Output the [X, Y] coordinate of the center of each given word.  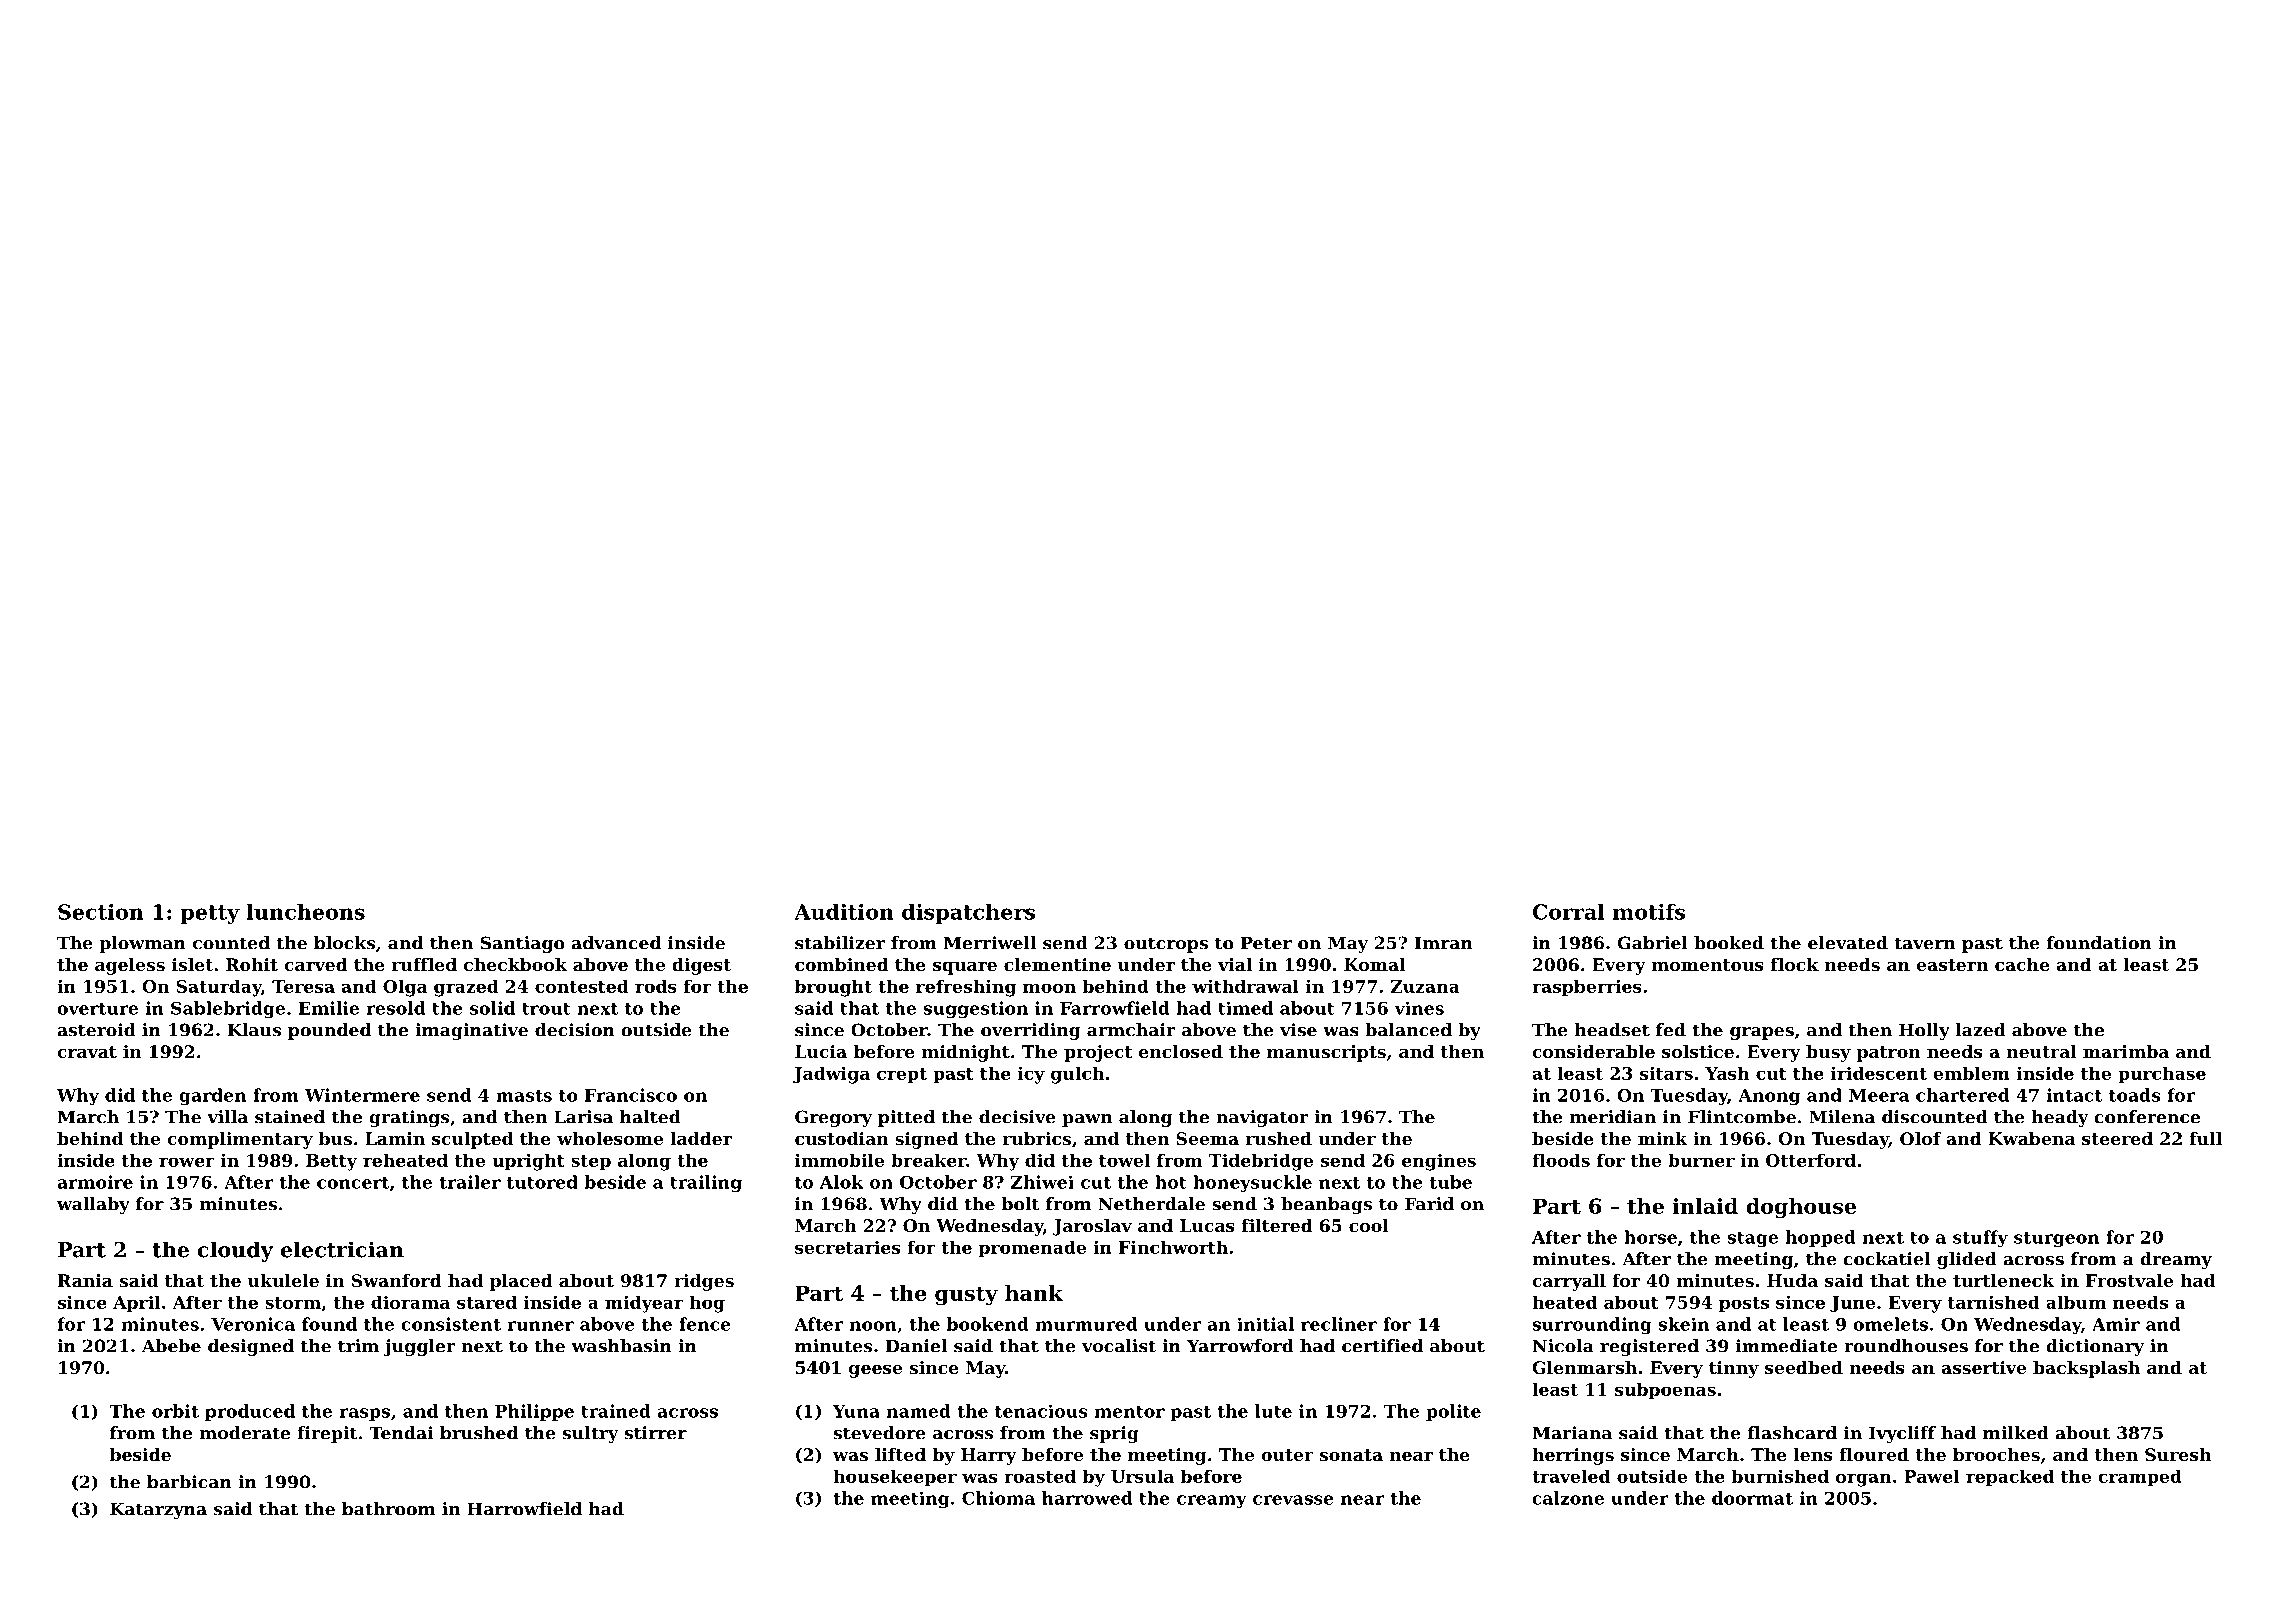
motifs [1649, 912]
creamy [1212, 1501]
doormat [1752, 1498]
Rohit [252, 964]
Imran [1444, 943]
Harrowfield [524, 1509]
